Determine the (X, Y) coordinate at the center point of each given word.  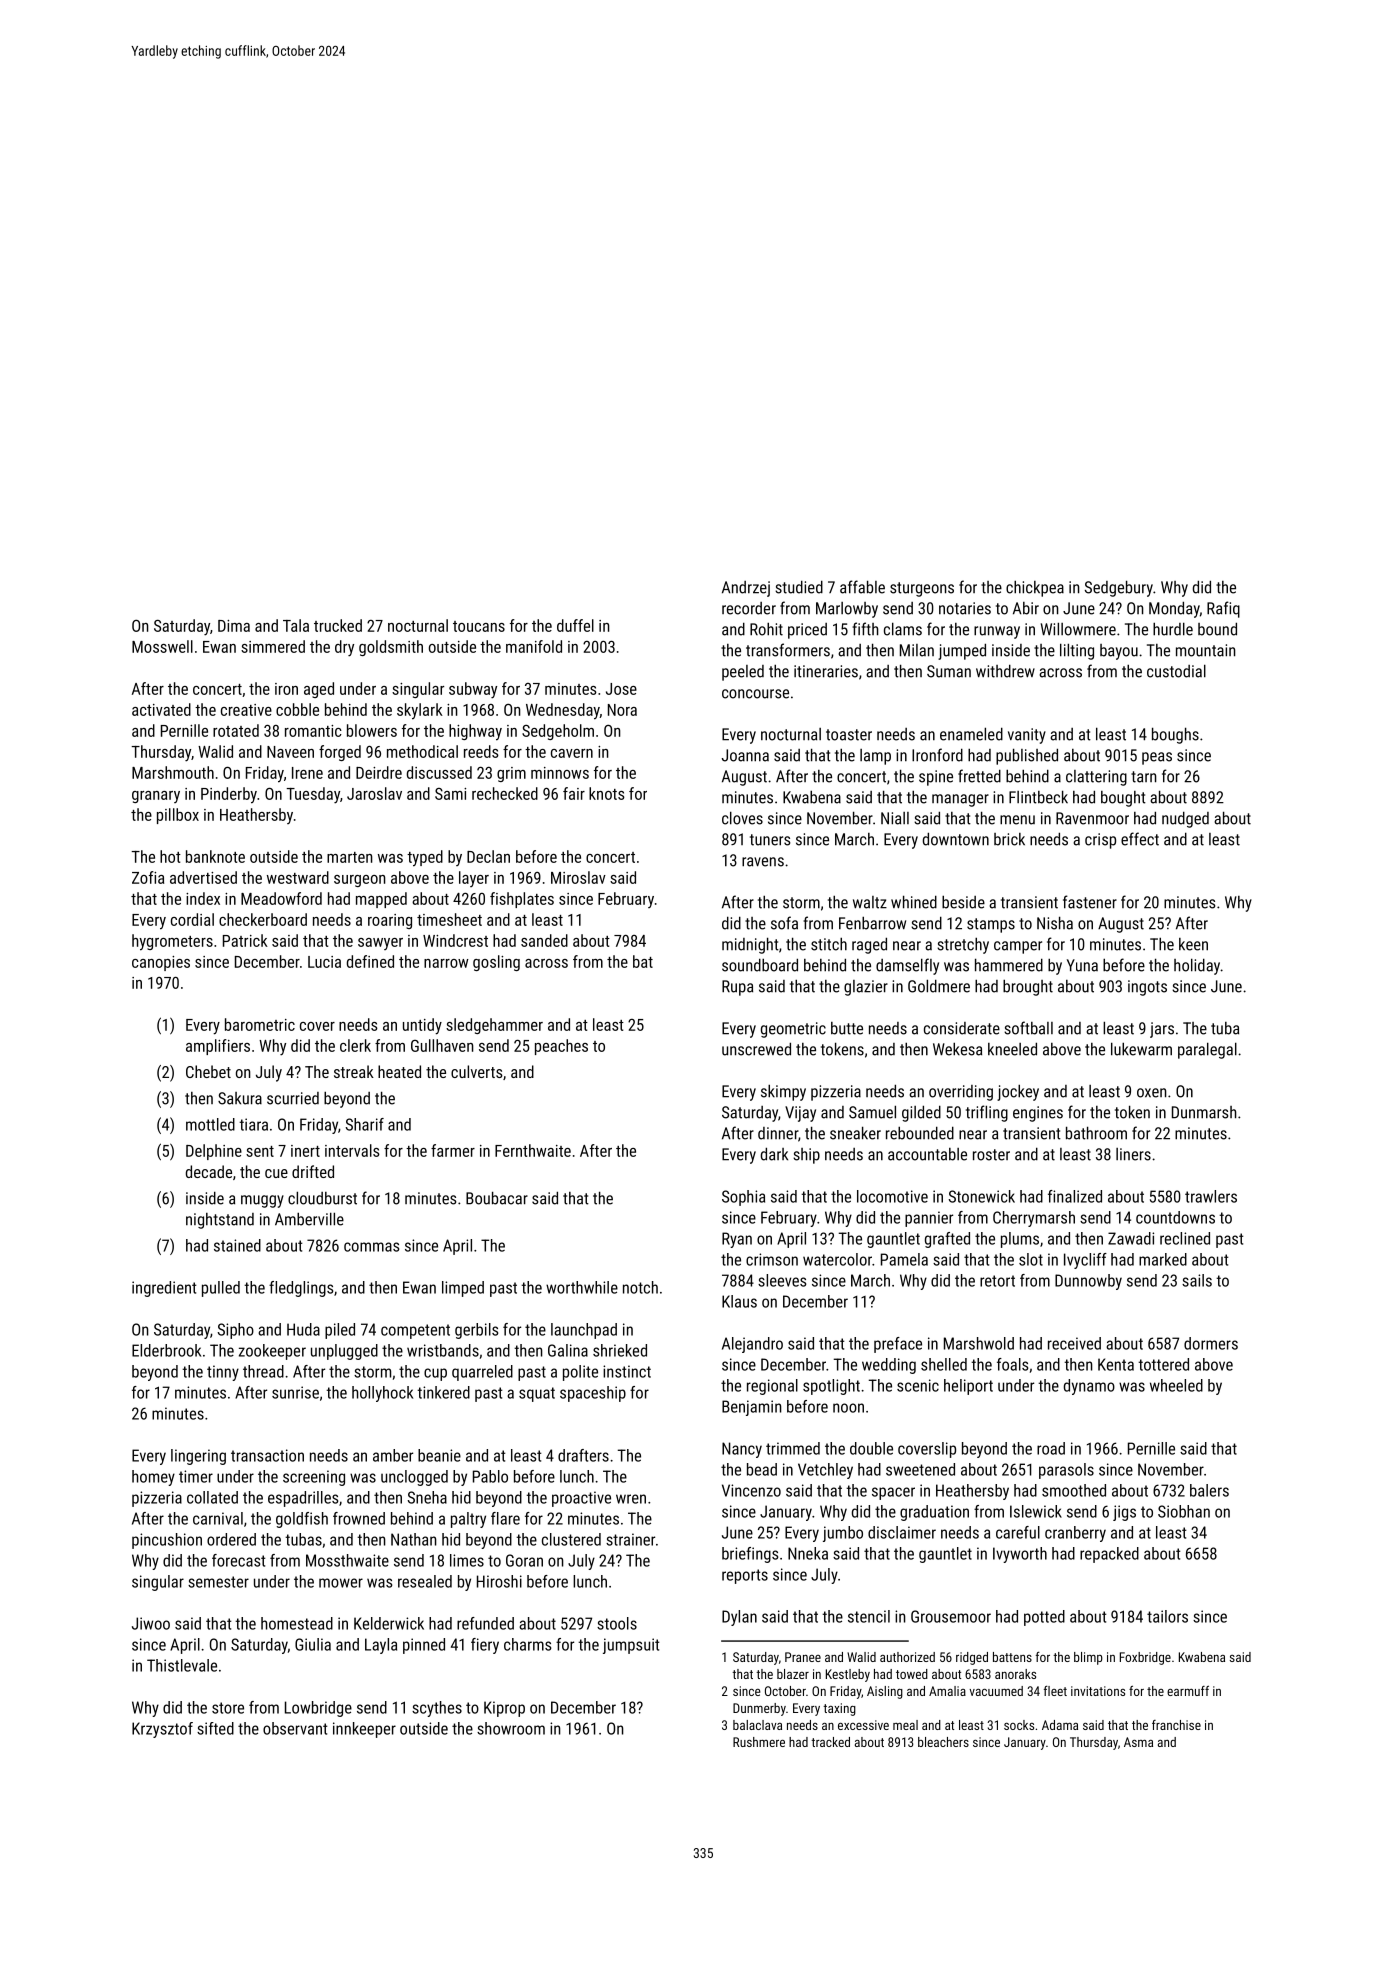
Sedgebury (1119, 588)
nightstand (220, 1221)
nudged (1185, 819)
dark (774, 1154)
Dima (234, 626)
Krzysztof (162, 1730)
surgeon (360, 881)
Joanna (745, 755)
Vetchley (825, 1471)
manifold (534, 646)
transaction (267, 1455)
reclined (1185, 1238)
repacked (1109, 1555)
